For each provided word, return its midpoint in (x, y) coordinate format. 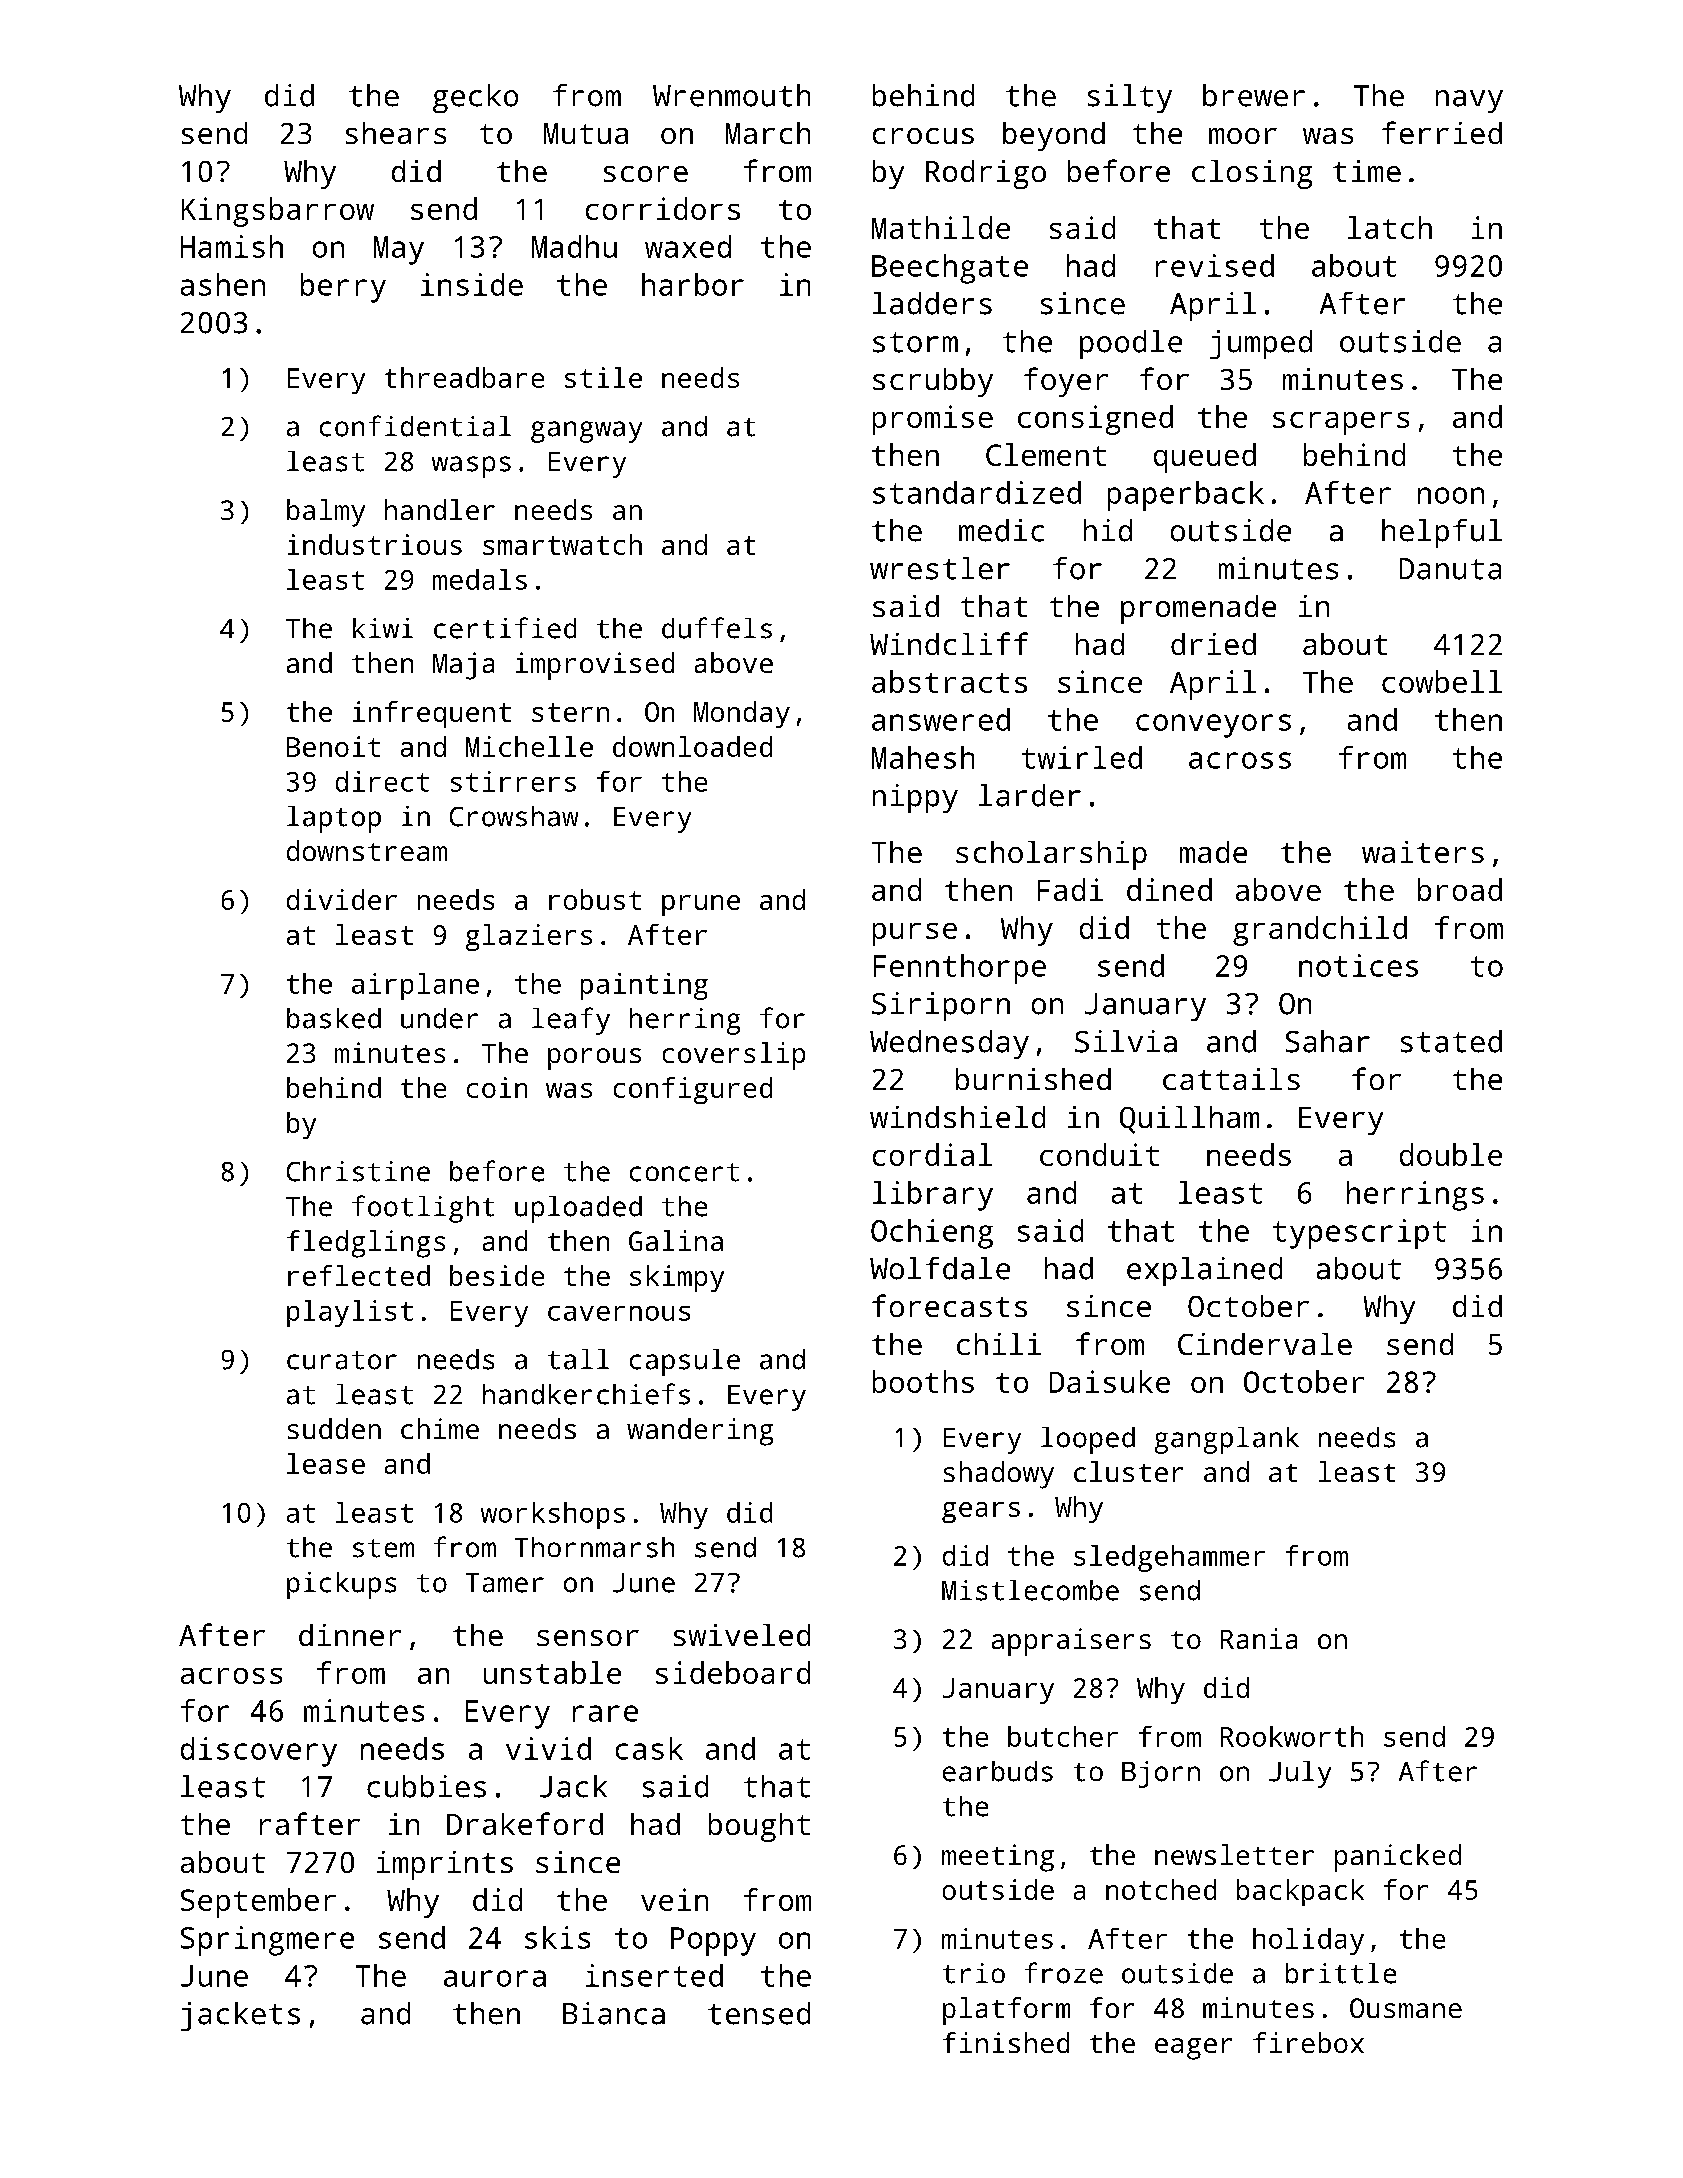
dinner (350, 1635)
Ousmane (1406, 2008)
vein (674, 1899)
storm (915, 342)
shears (396, 133)
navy (1469, 101)
